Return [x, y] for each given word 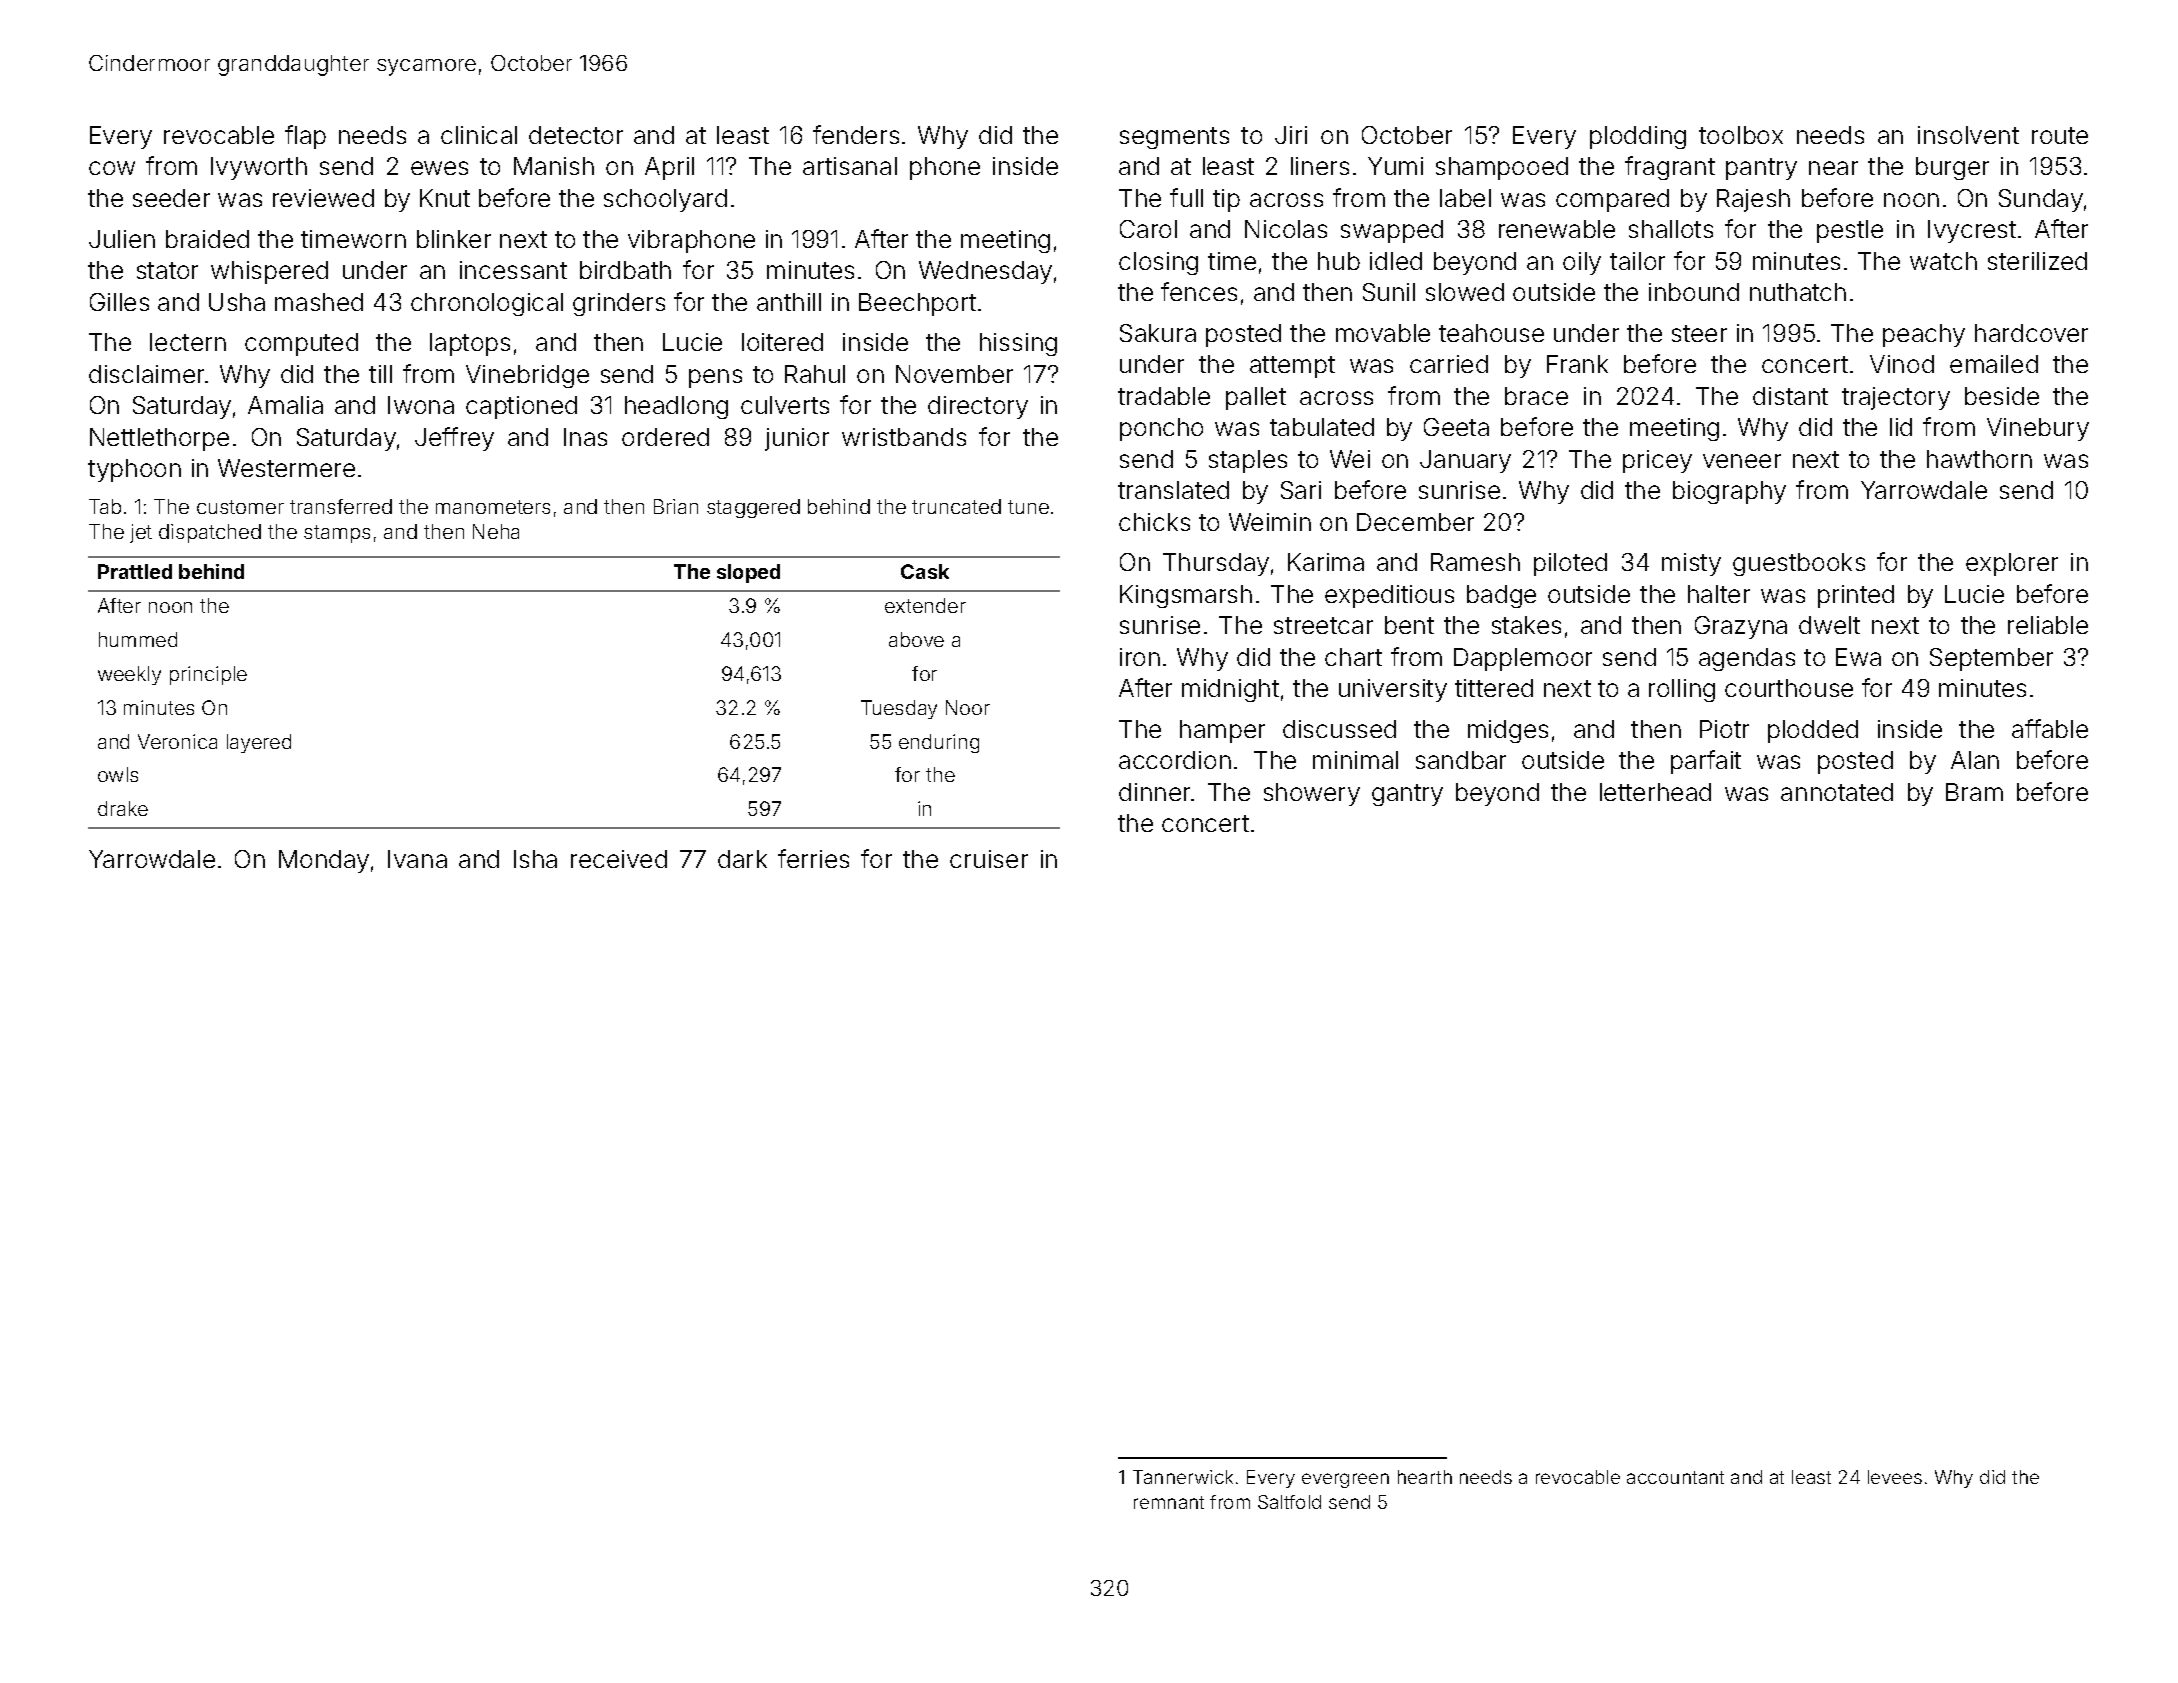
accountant [1675, 1477]
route [2060, 135]
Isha [535, 859]
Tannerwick [1183, 1477]
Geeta [1456, 427]
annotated [1837, 792]
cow [112, 168]
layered [259, 743]
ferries [813, 858]
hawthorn [1979, 459]
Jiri [1291, 135]
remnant [1169, 1502]
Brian [676, 506]
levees [1895, 1477]
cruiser [989, 859]
